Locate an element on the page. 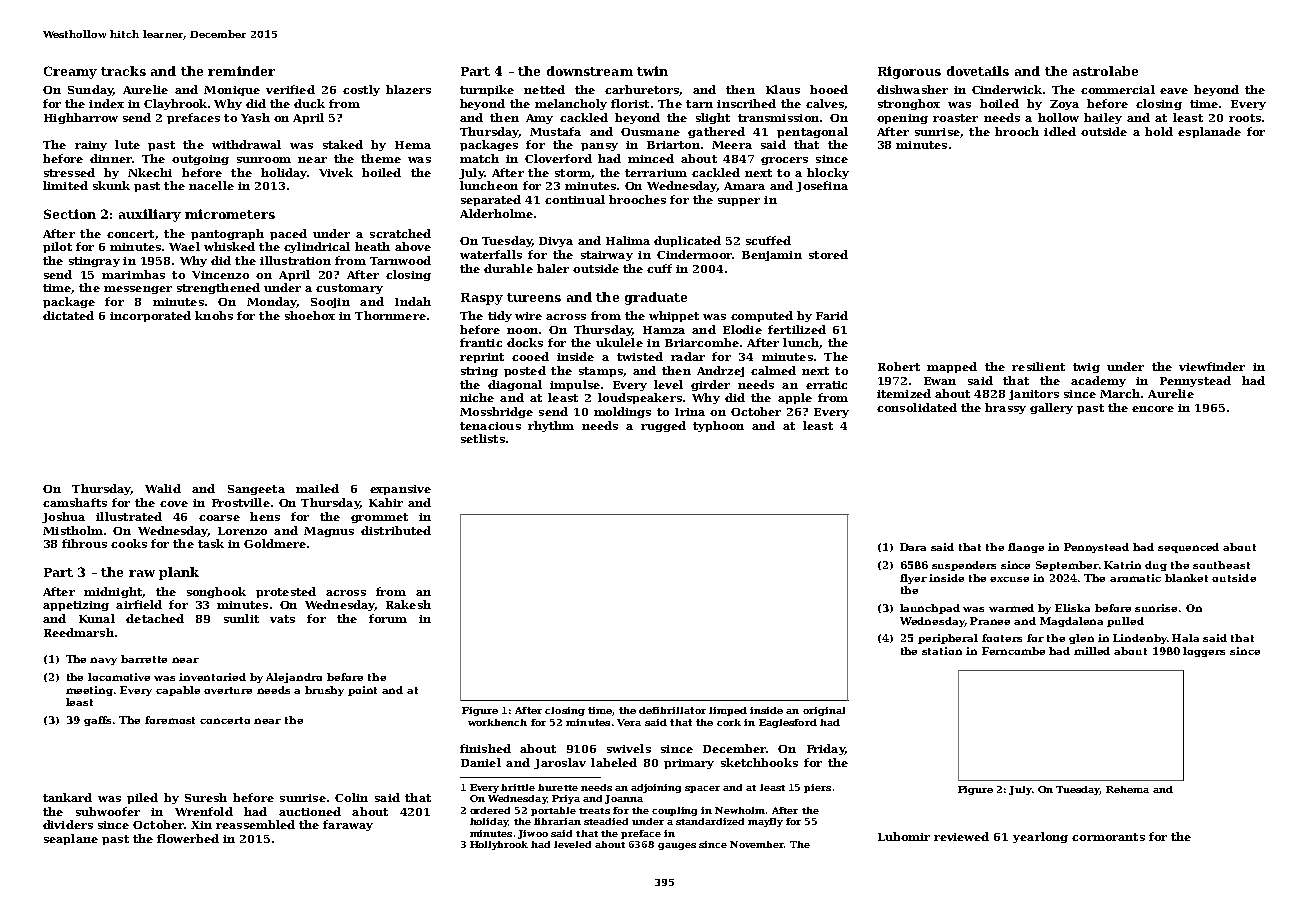 This document has width=1308, height=924. Walid is located at coordinates (163, 488).
